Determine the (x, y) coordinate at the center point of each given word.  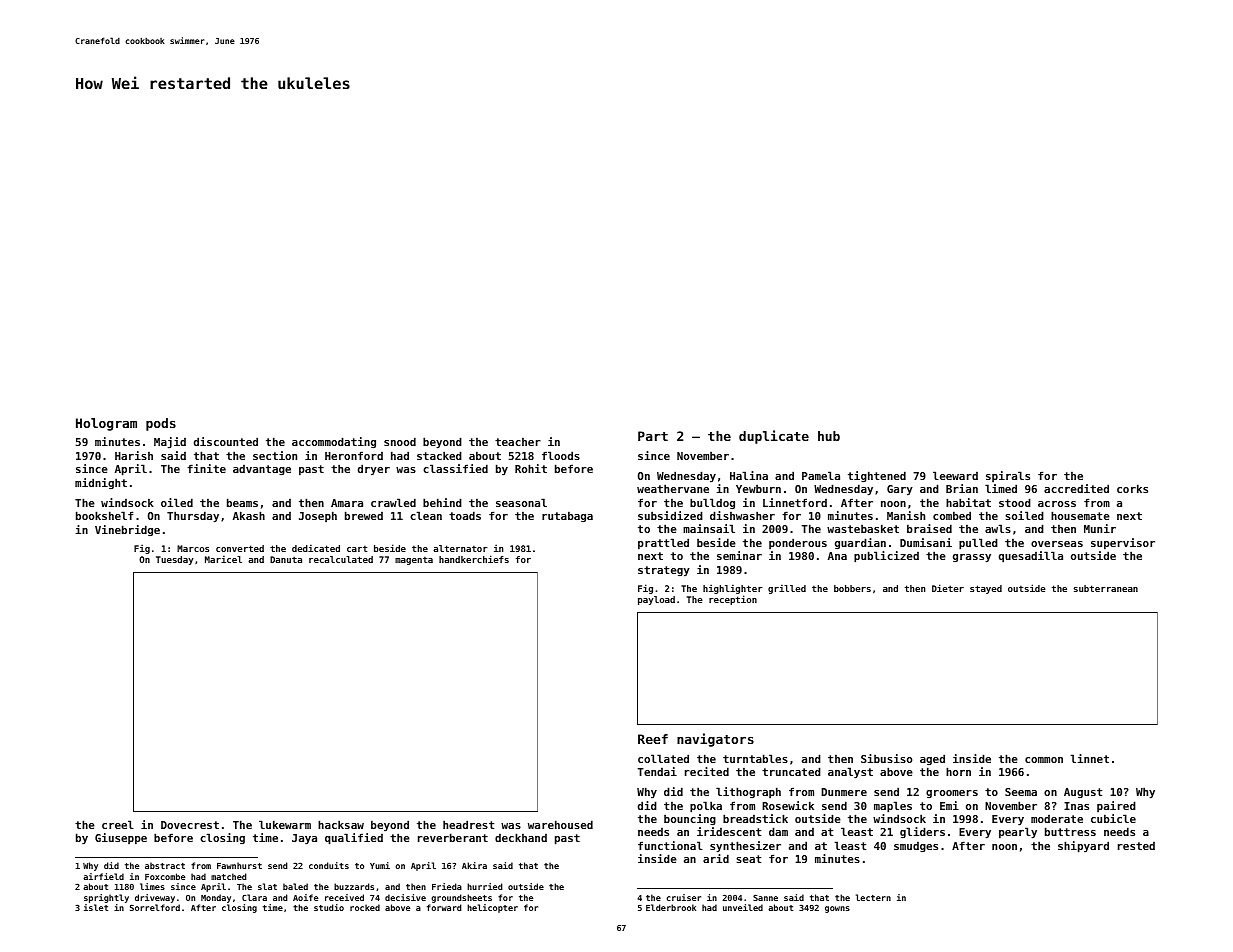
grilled (787, 589)
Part (653, 436)
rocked (365, 907)
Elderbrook (671, 907)
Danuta (286, 559)
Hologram (106, 424)
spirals (1008, 476)
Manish (906, 515)
